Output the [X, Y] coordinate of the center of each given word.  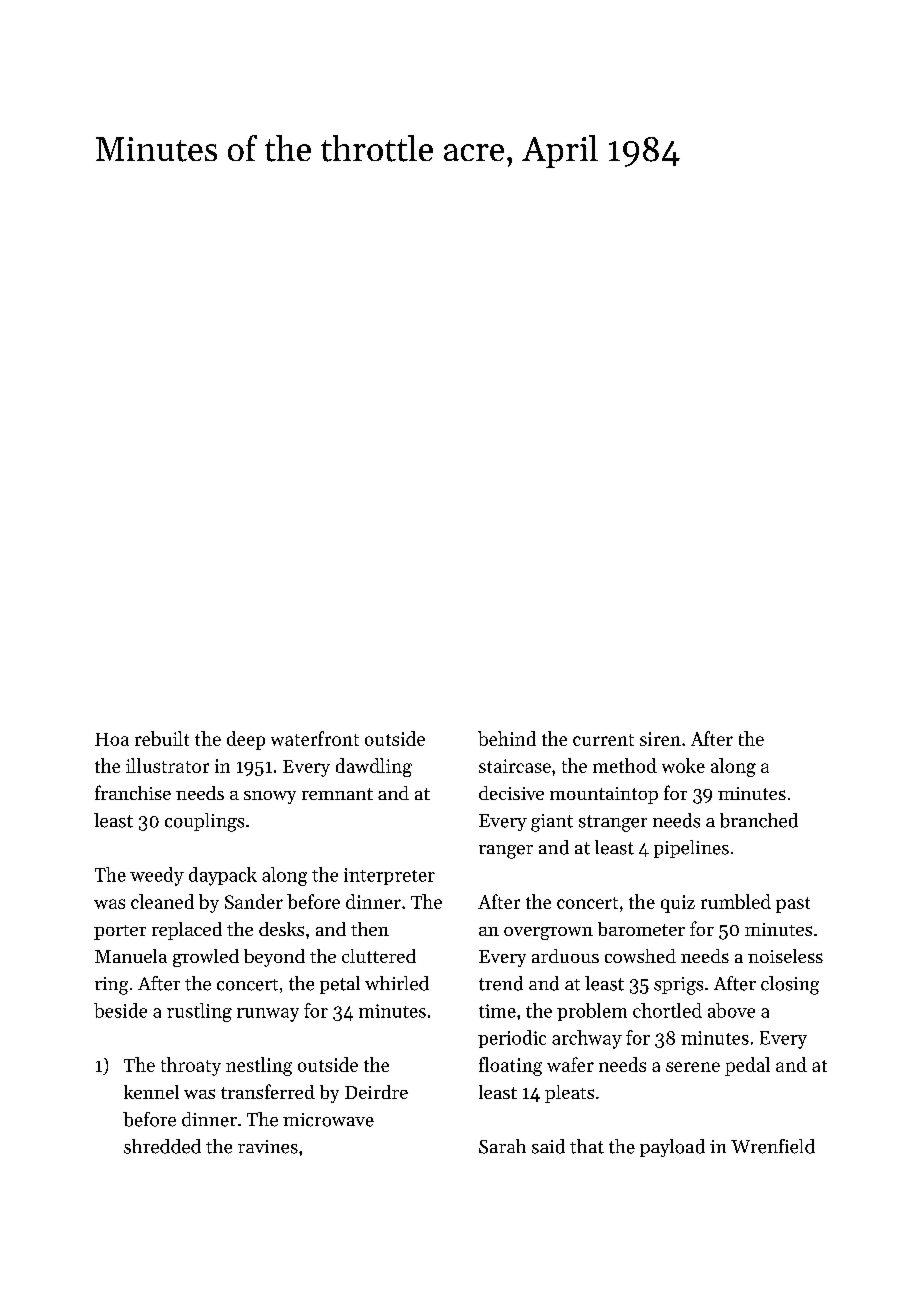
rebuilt [162, 738]
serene [693, 1067]
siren [660, 739]
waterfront [315, 738]
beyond [274, 958]
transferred [268, 1091]
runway [268, 1015]
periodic [512, 1039]
